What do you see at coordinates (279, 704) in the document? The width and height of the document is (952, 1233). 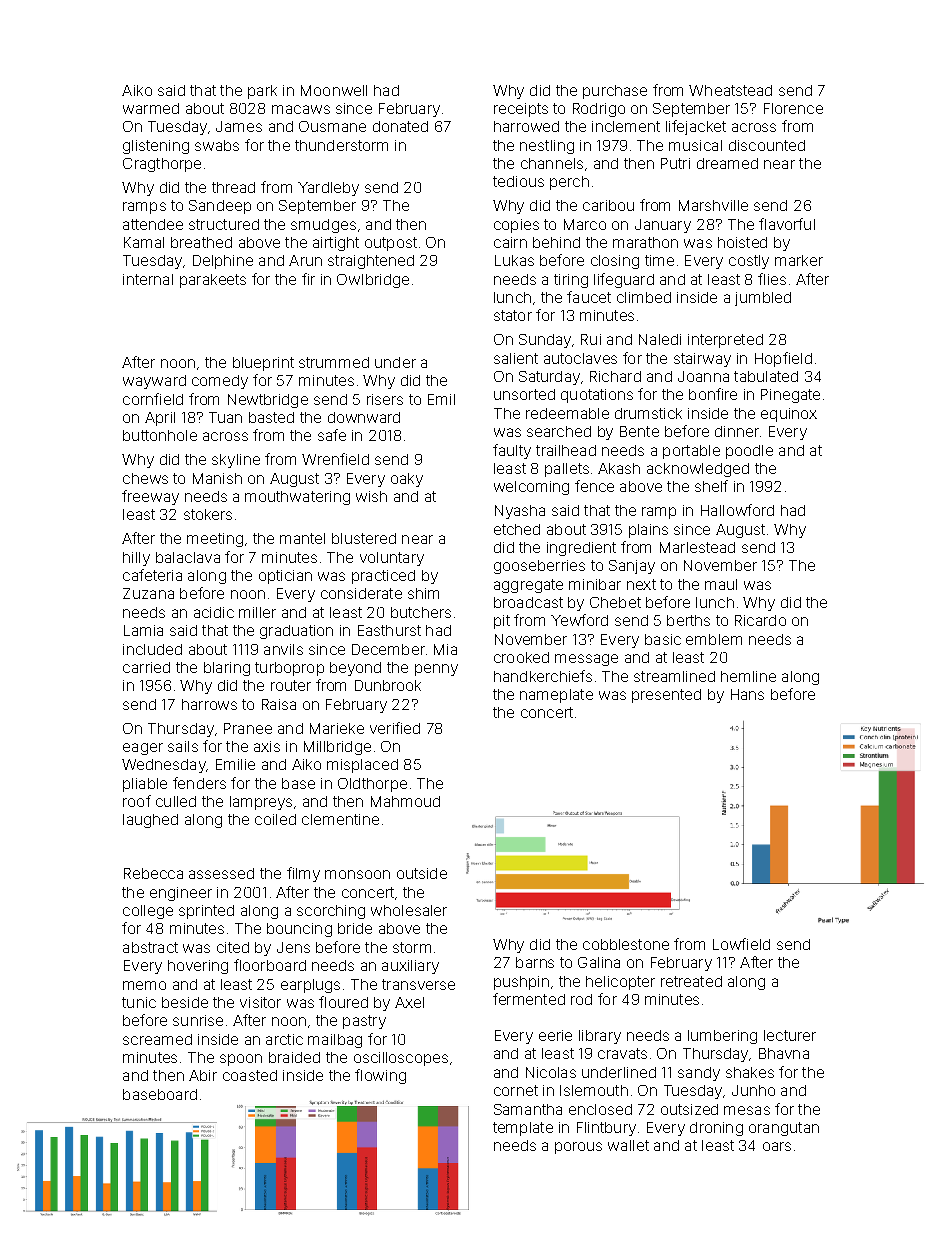 I see `Raisa` at bounding box center [279, 704].
